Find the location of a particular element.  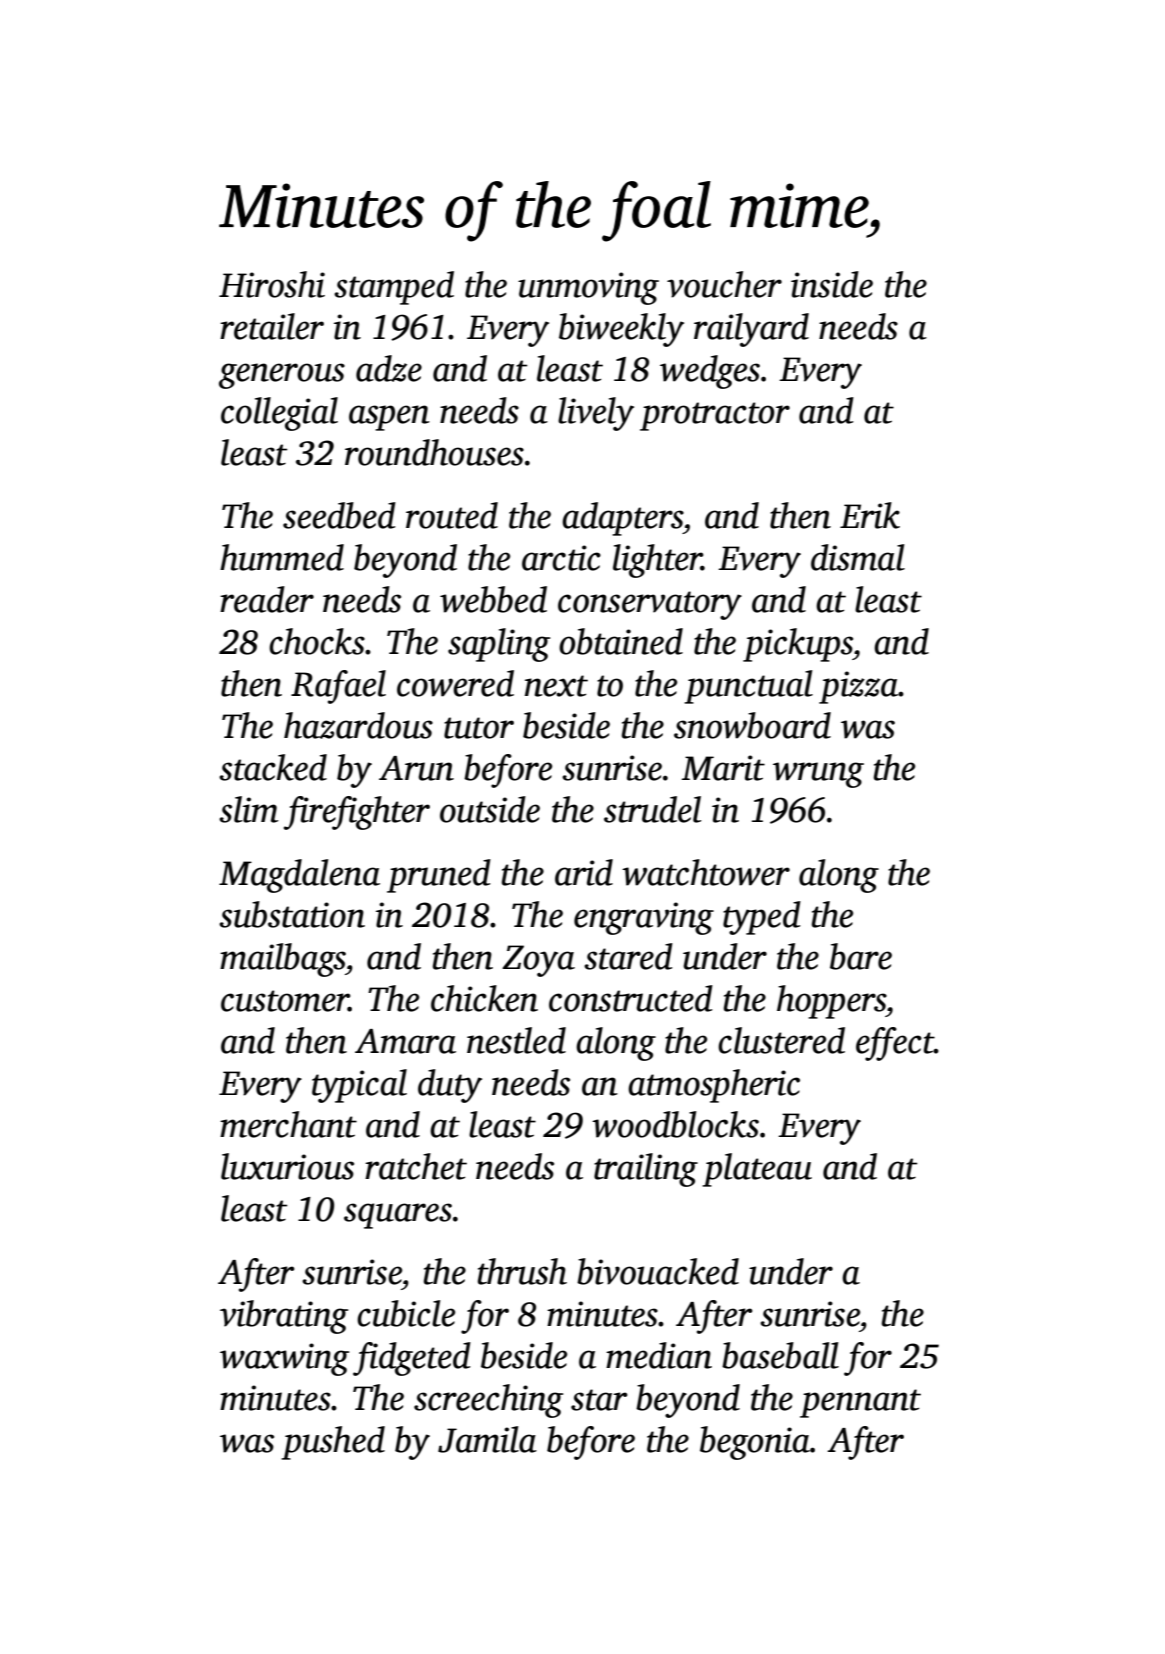

lighter is located at coordinates (657, 561).
